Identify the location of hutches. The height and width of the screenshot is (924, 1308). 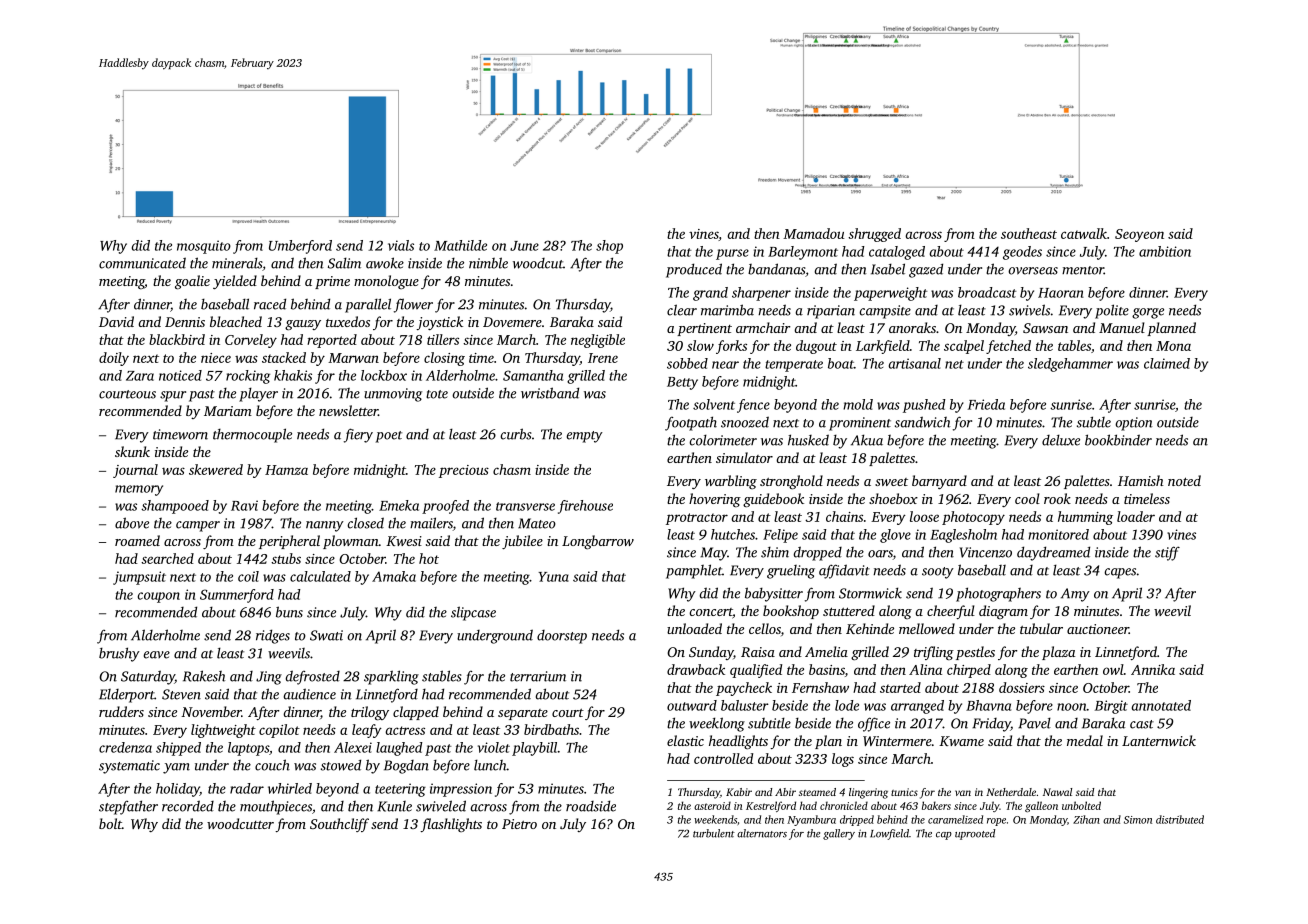
(733, 534).
